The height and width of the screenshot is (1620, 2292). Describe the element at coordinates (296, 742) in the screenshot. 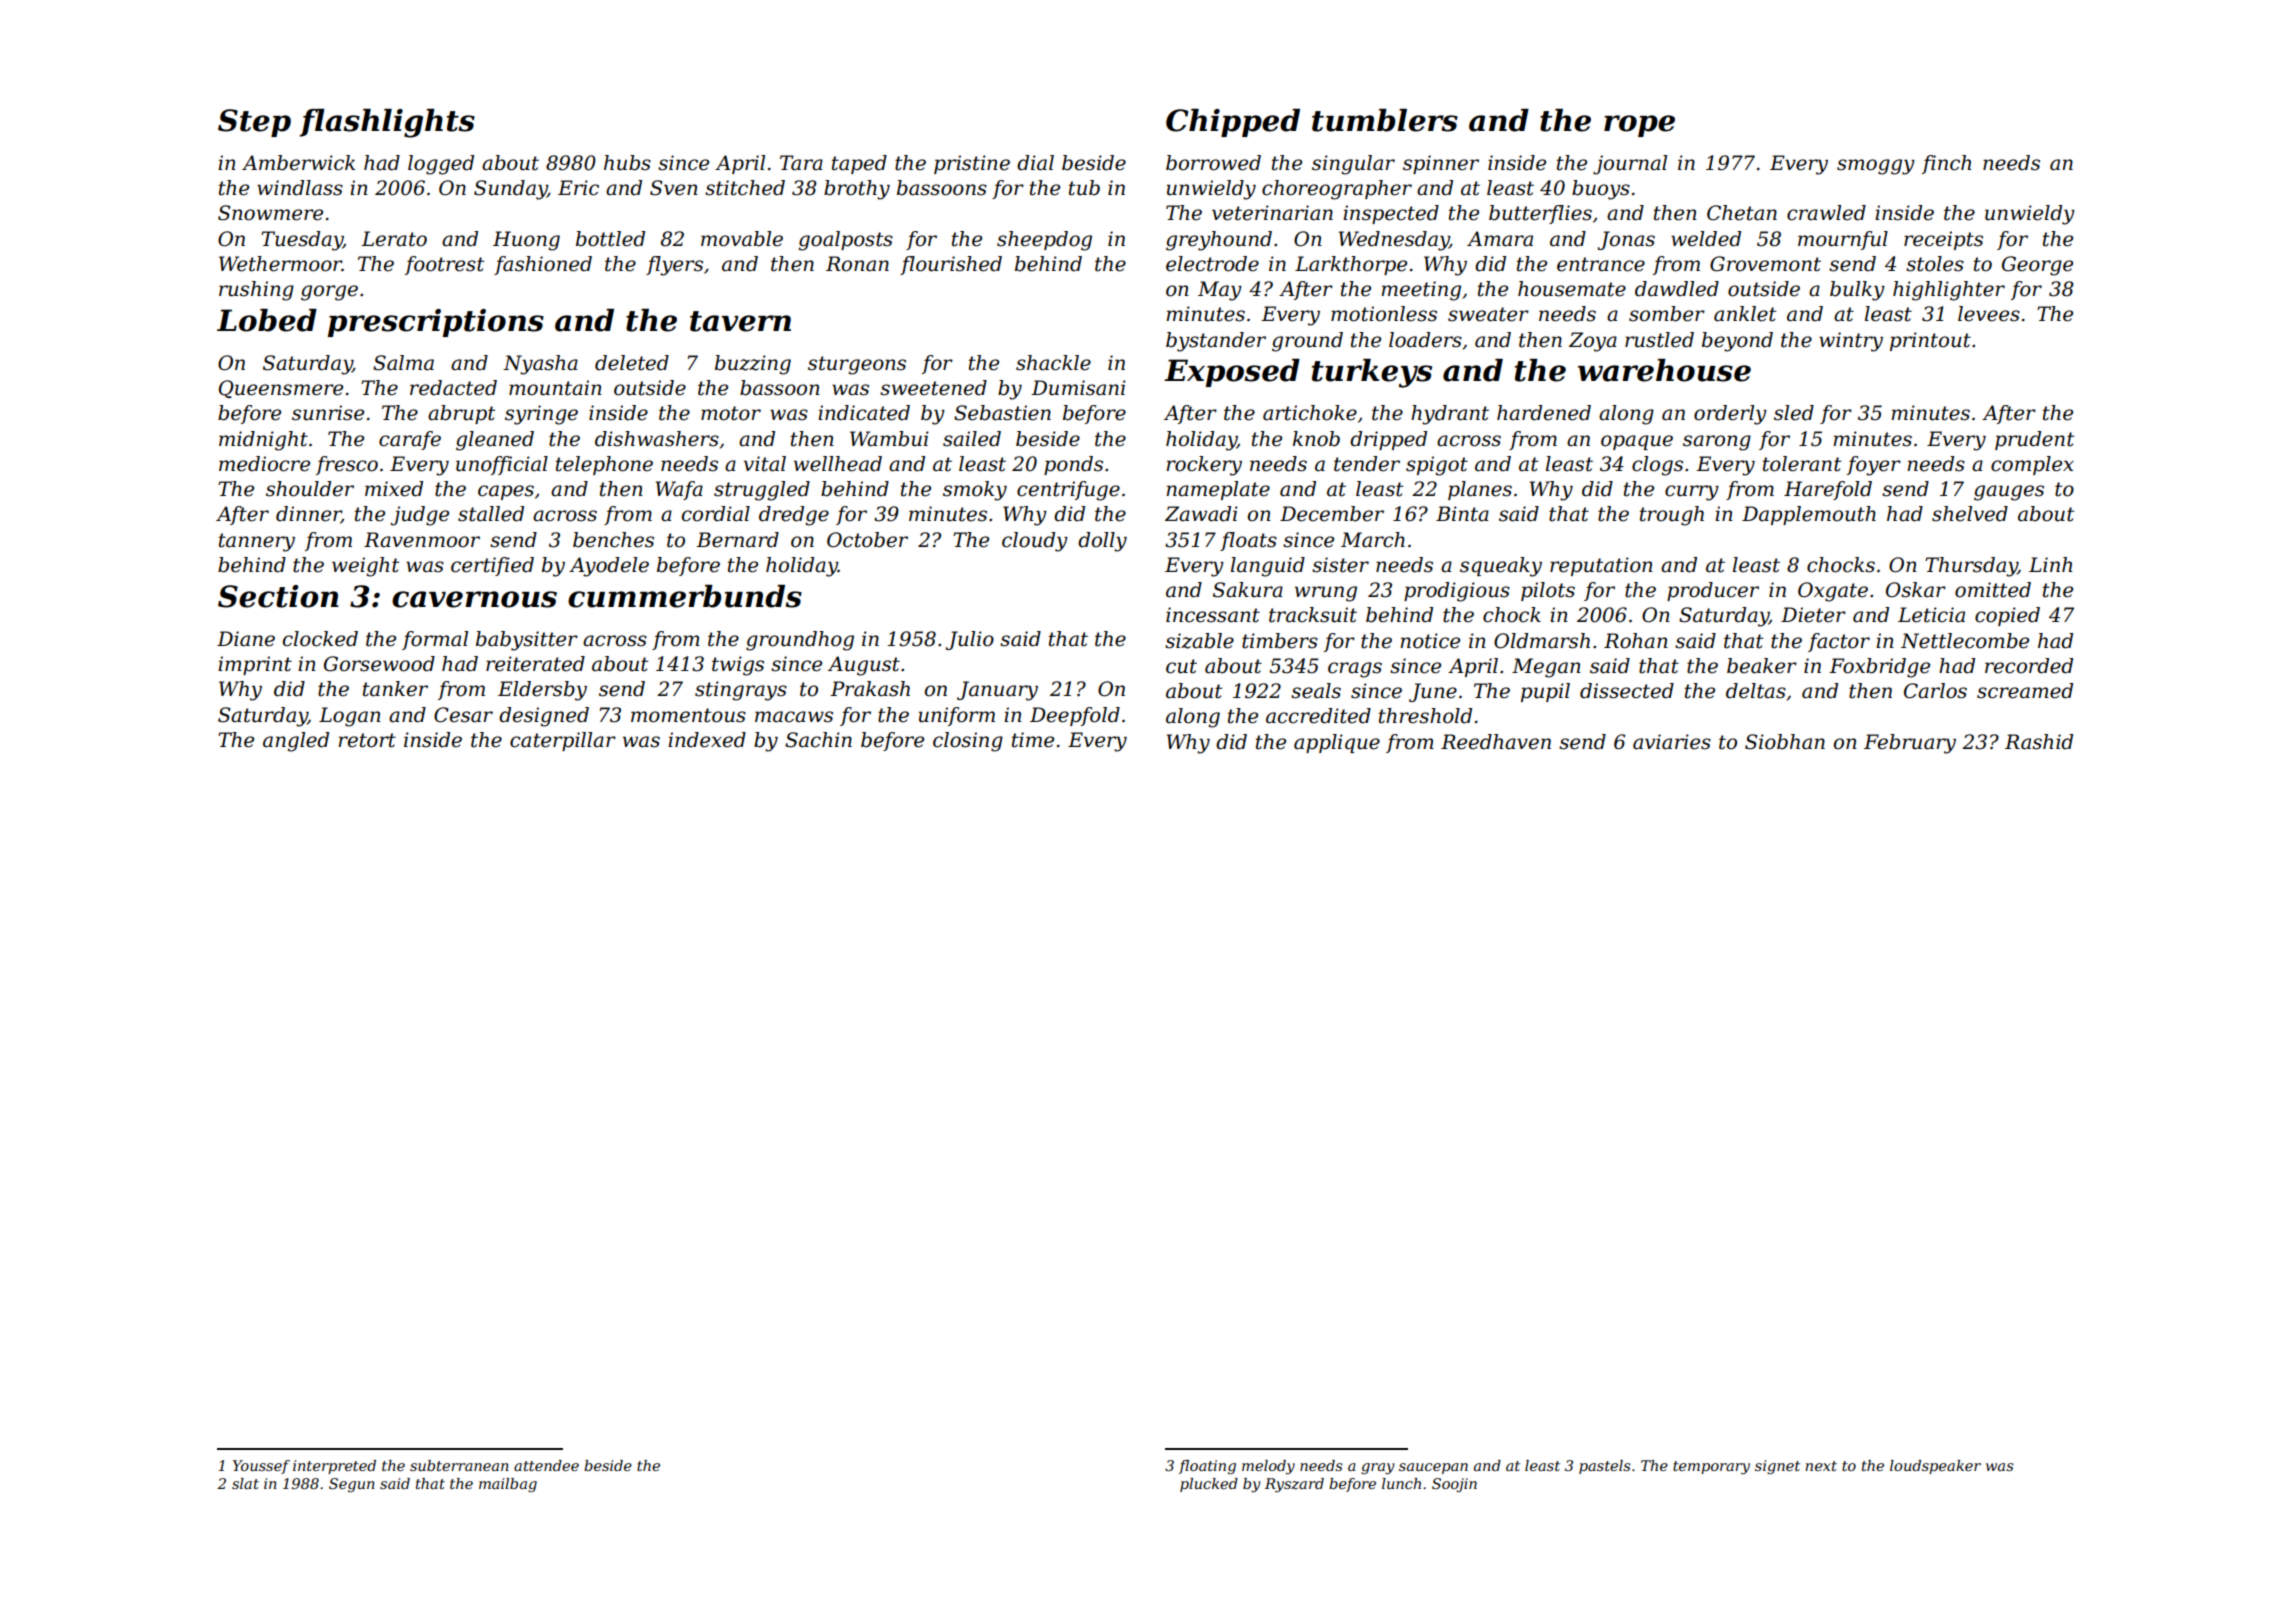

I see `angled` at that location.
